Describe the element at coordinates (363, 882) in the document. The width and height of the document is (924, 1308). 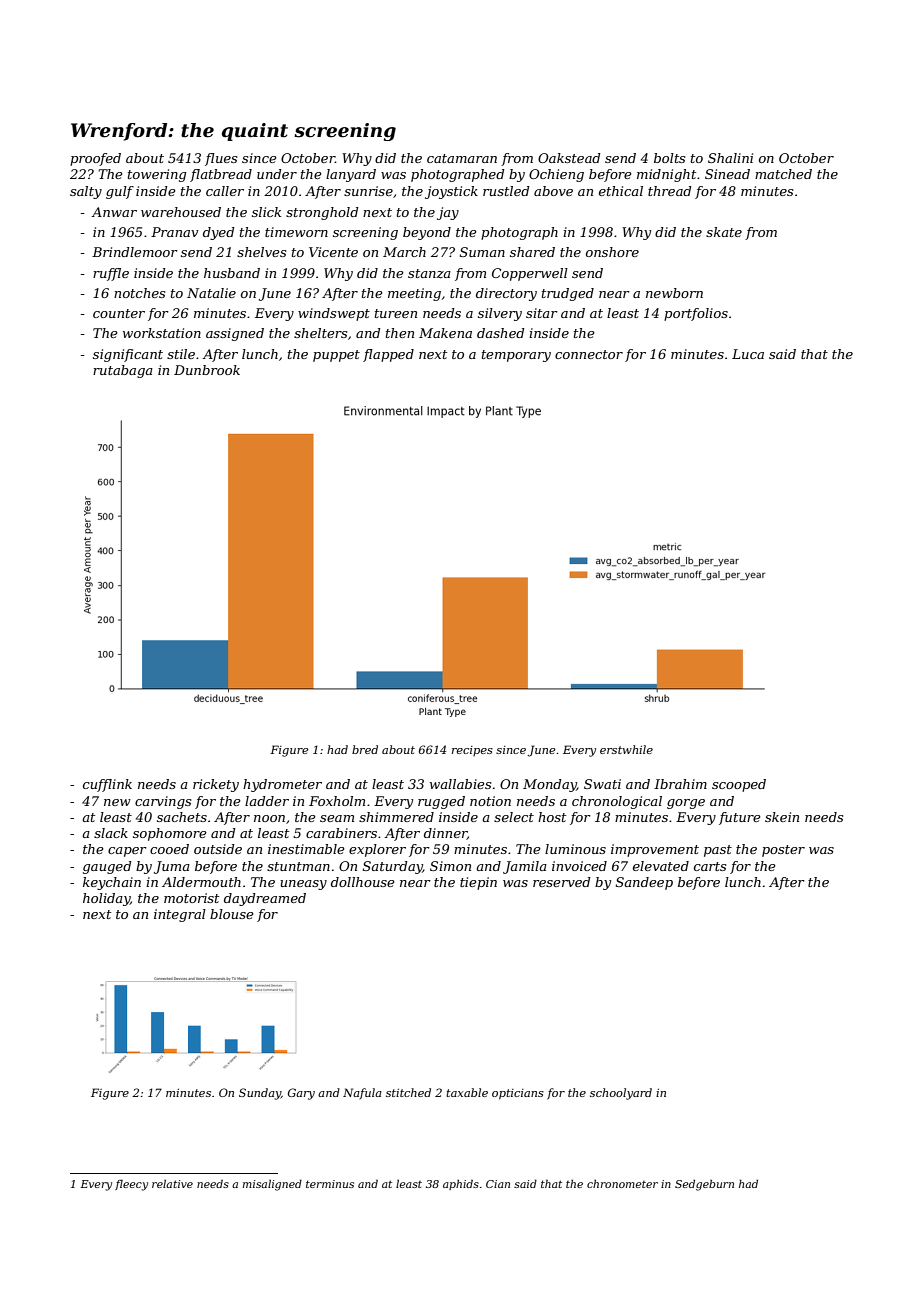
I see `dollhouse` at that location.
